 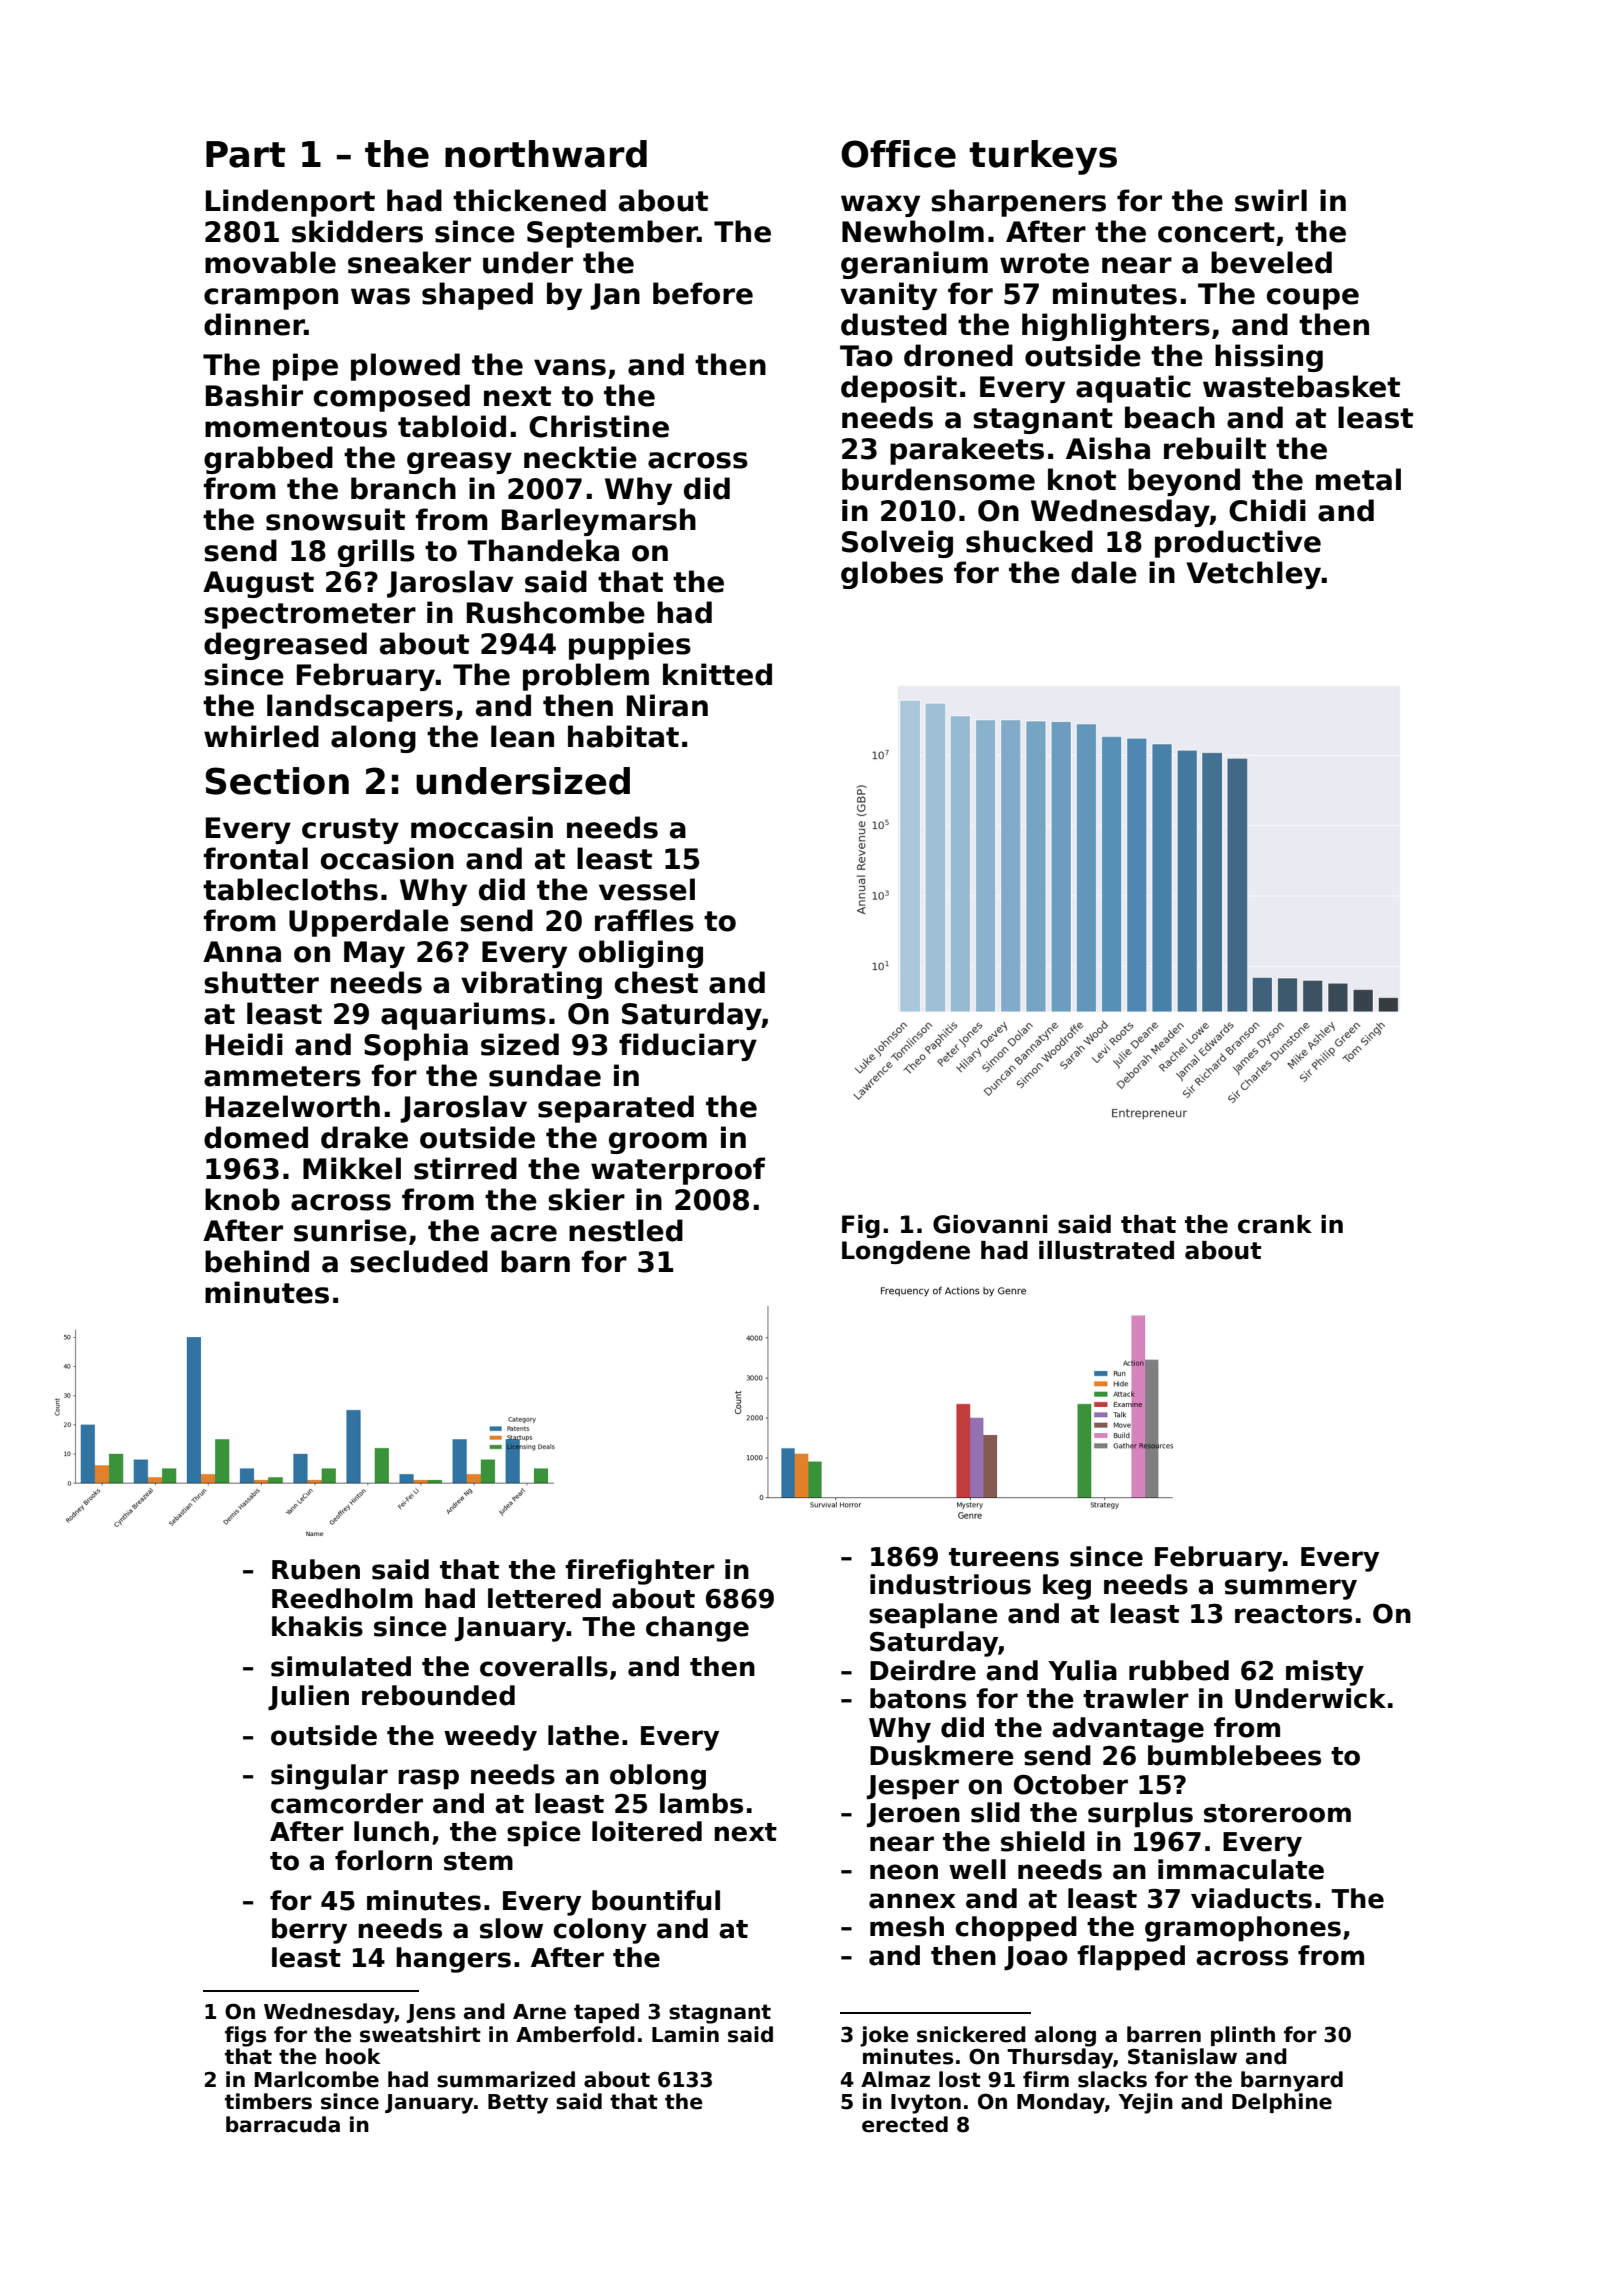 I want to click on weedy, so click(x=490, y=1738).
